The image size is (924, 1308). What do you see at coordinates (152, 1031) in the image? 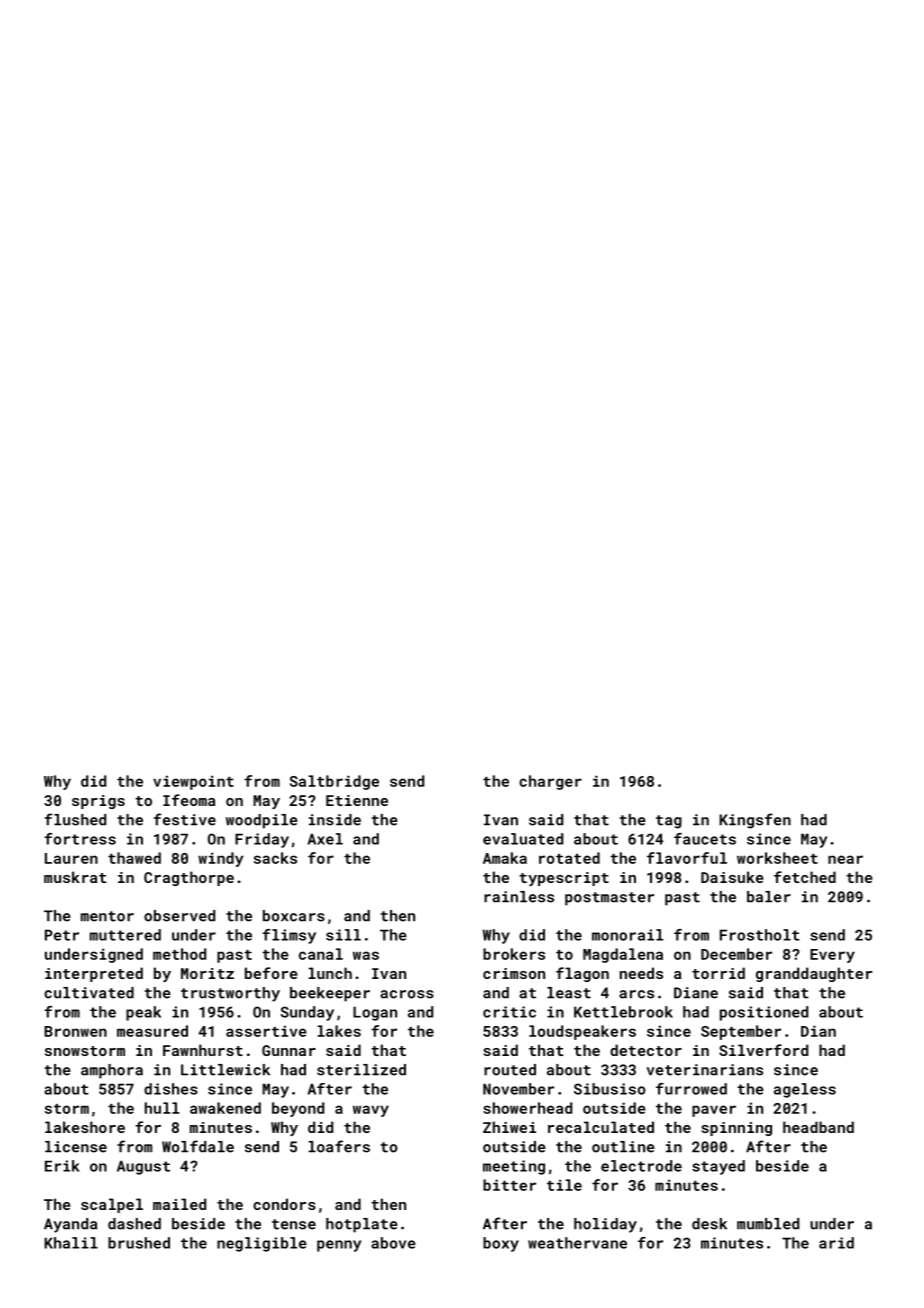
I see `measured` at bounding box center [152, 1031].
